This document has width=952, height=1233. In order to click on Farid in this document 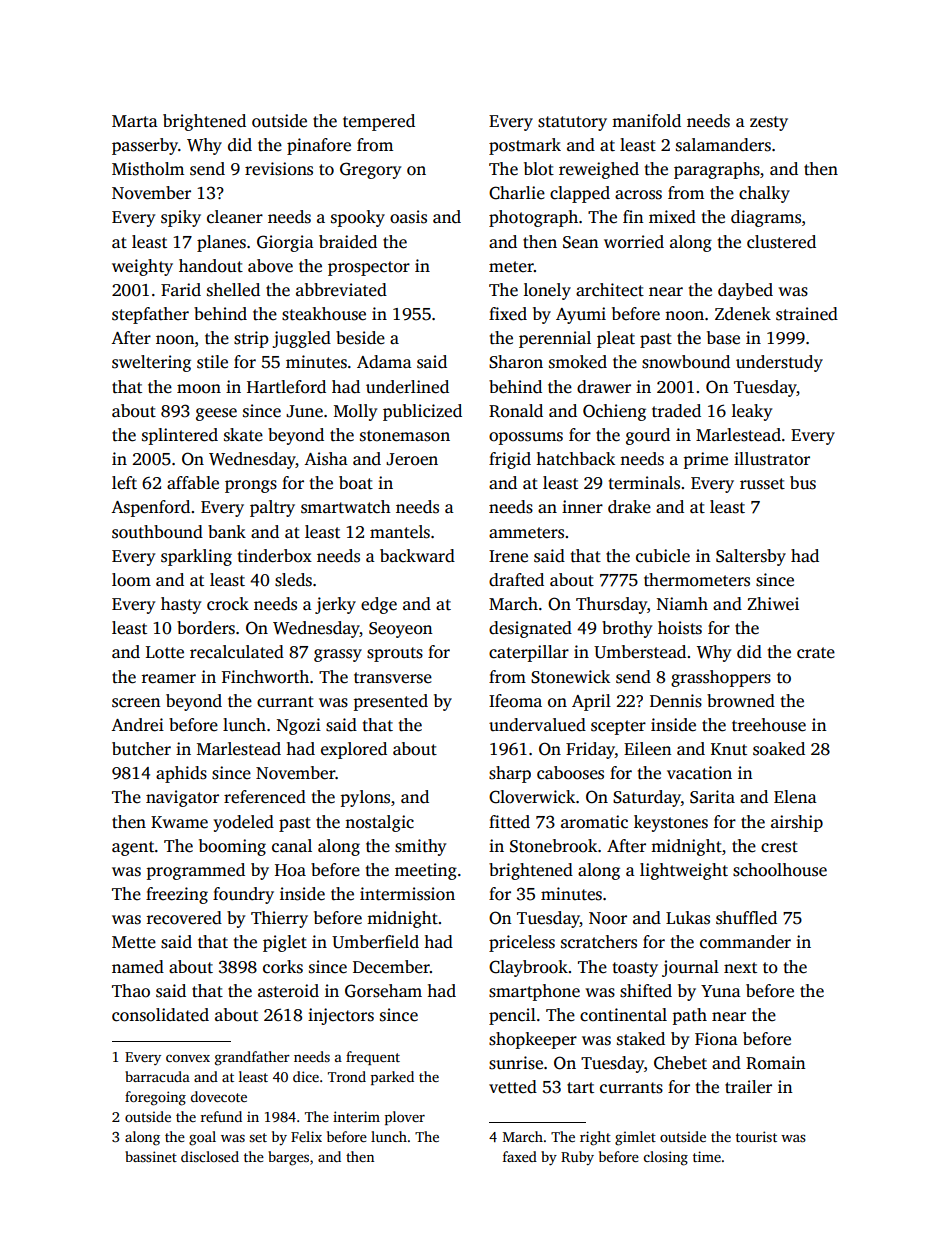, I will do `click(181, 290)`.
